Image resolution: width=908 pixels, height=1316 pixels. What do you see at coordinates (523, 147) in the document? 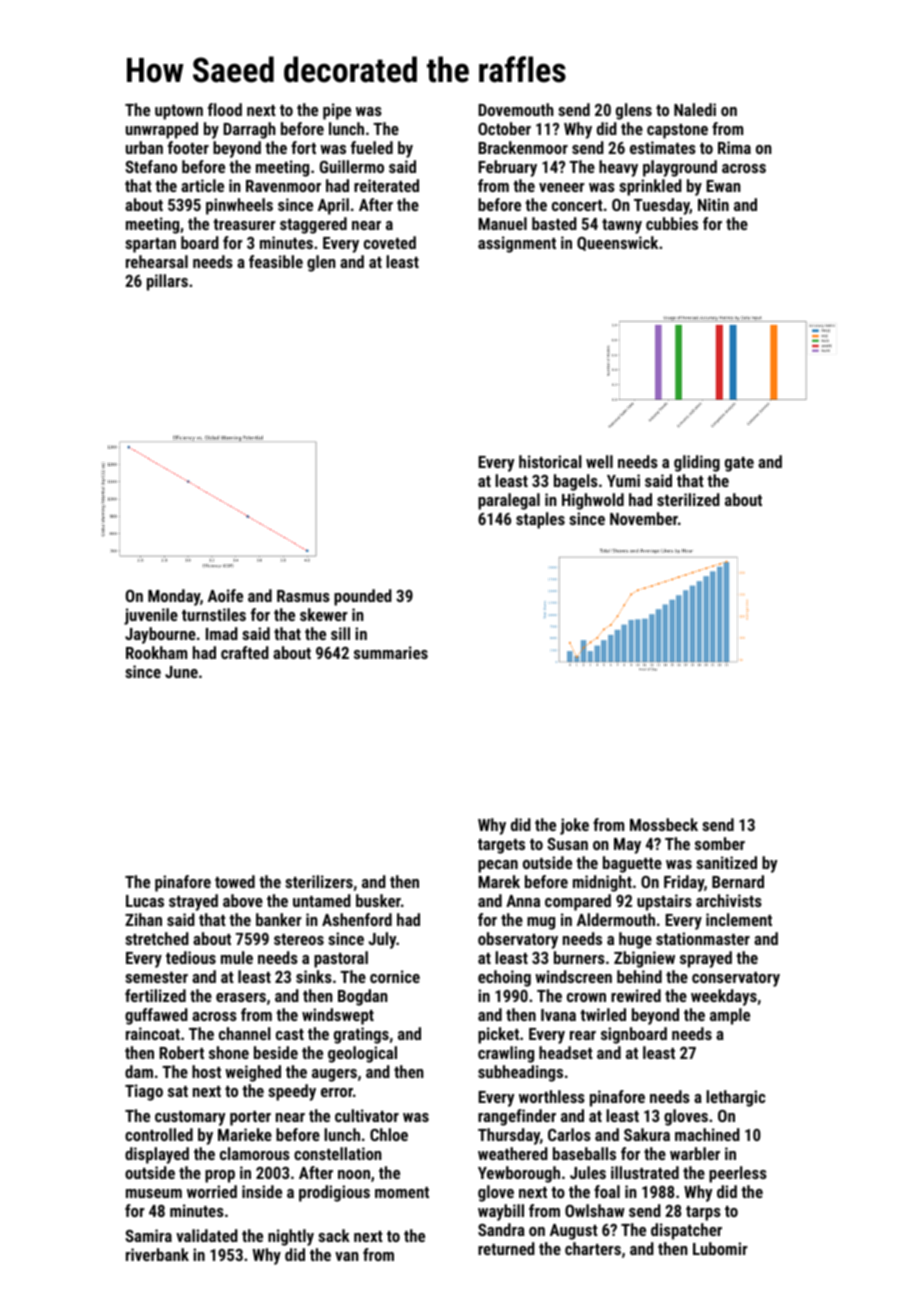
I see `Brackenmoor` at bounding box center [523, 147].
